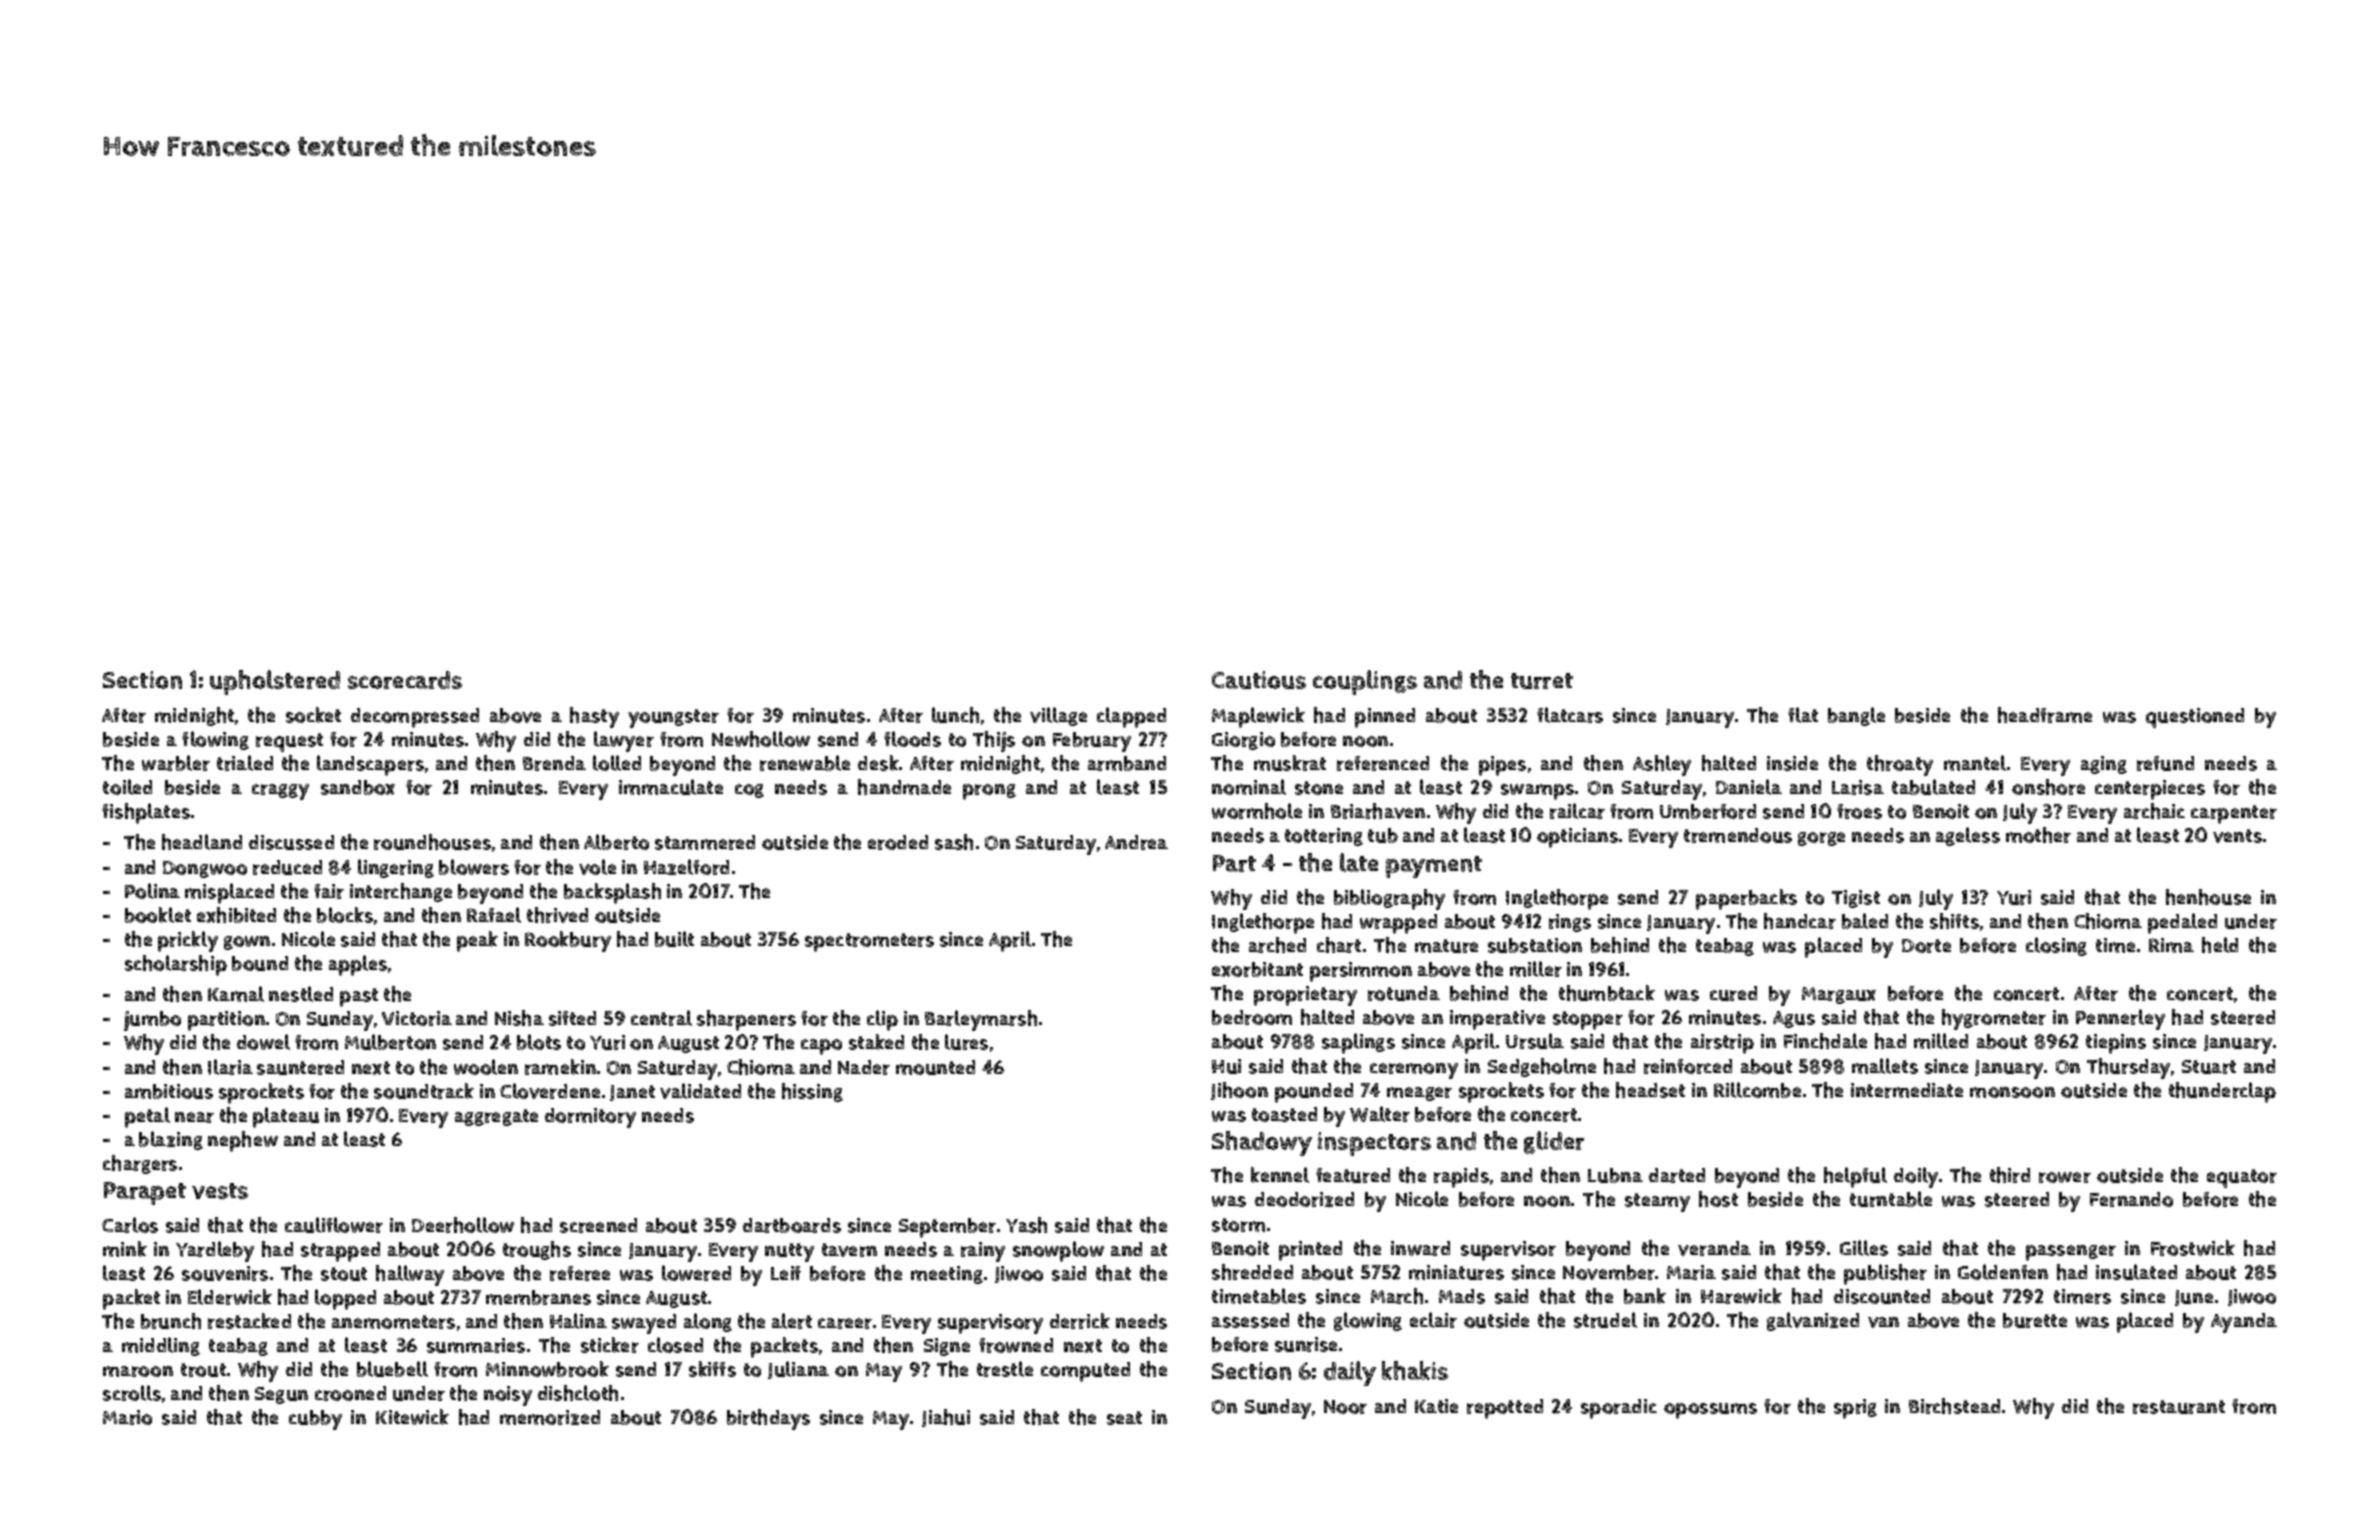 This screenshot has width=2380, height=1540. I want to click on inspectors, so click(1374, 1144).
